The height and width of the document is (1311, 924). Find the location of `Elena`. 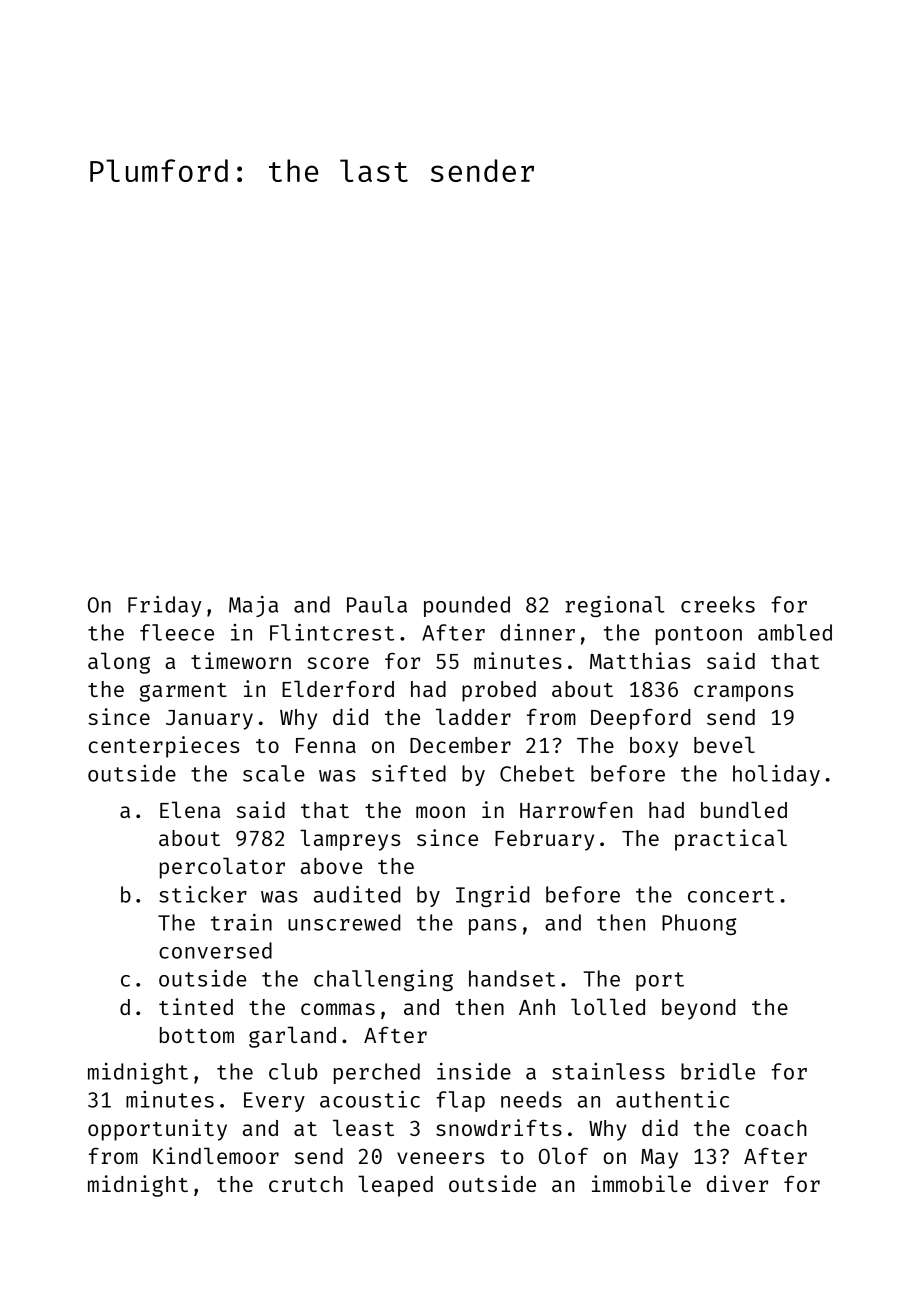

Elena is located at coordinates (190, 809).
